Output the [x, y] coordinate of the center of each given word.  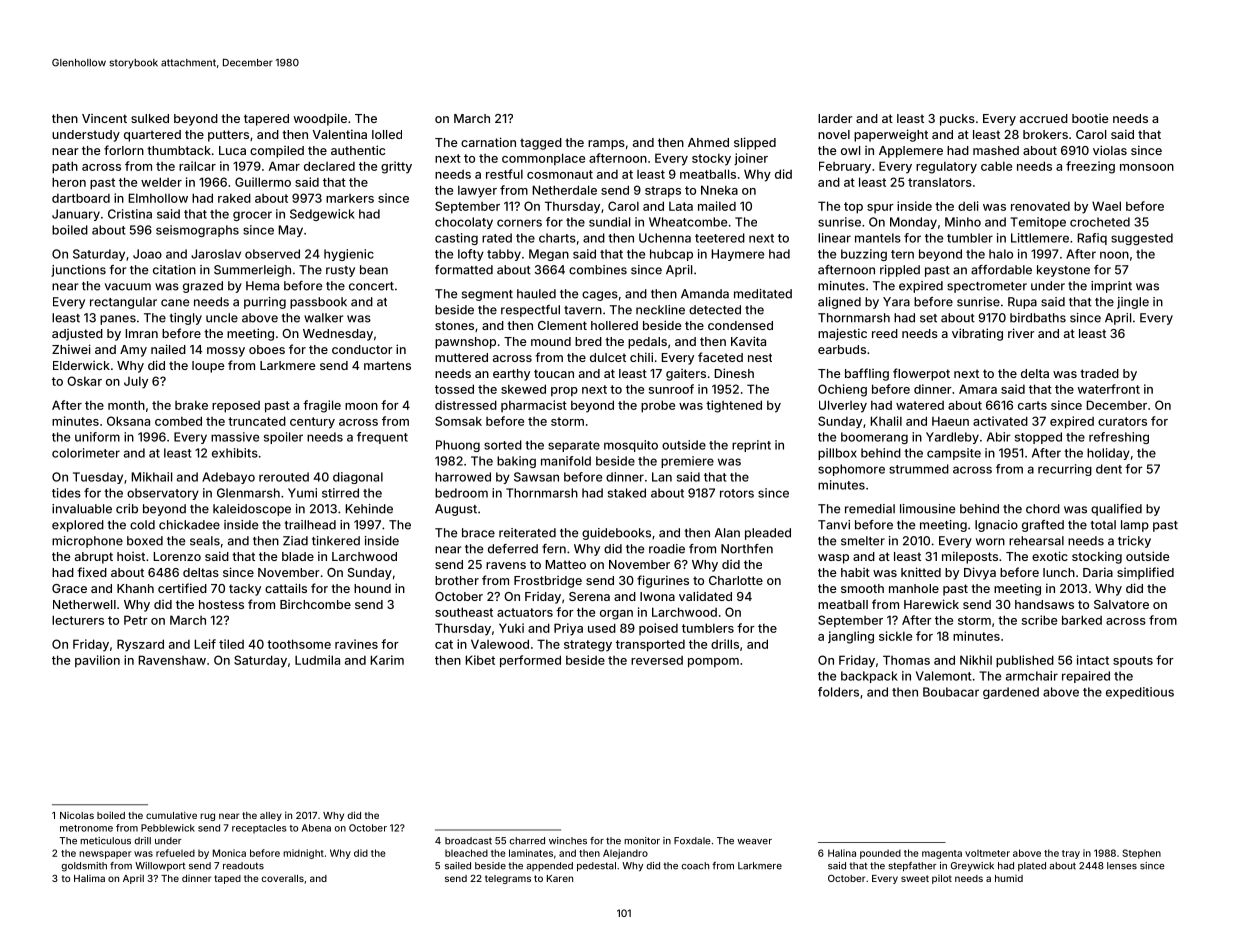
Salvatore [1121, 604]
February [845, 167]
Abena [316, 828]
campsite [954, 454]
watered [920, 405]
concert [371, 286]
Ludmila [317, 660]
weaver [754, 842]
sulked [150, 118]
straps [663, 191]
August [456, 510]
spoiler [283, 438]
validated [705, 596]
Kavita [748, 341]
